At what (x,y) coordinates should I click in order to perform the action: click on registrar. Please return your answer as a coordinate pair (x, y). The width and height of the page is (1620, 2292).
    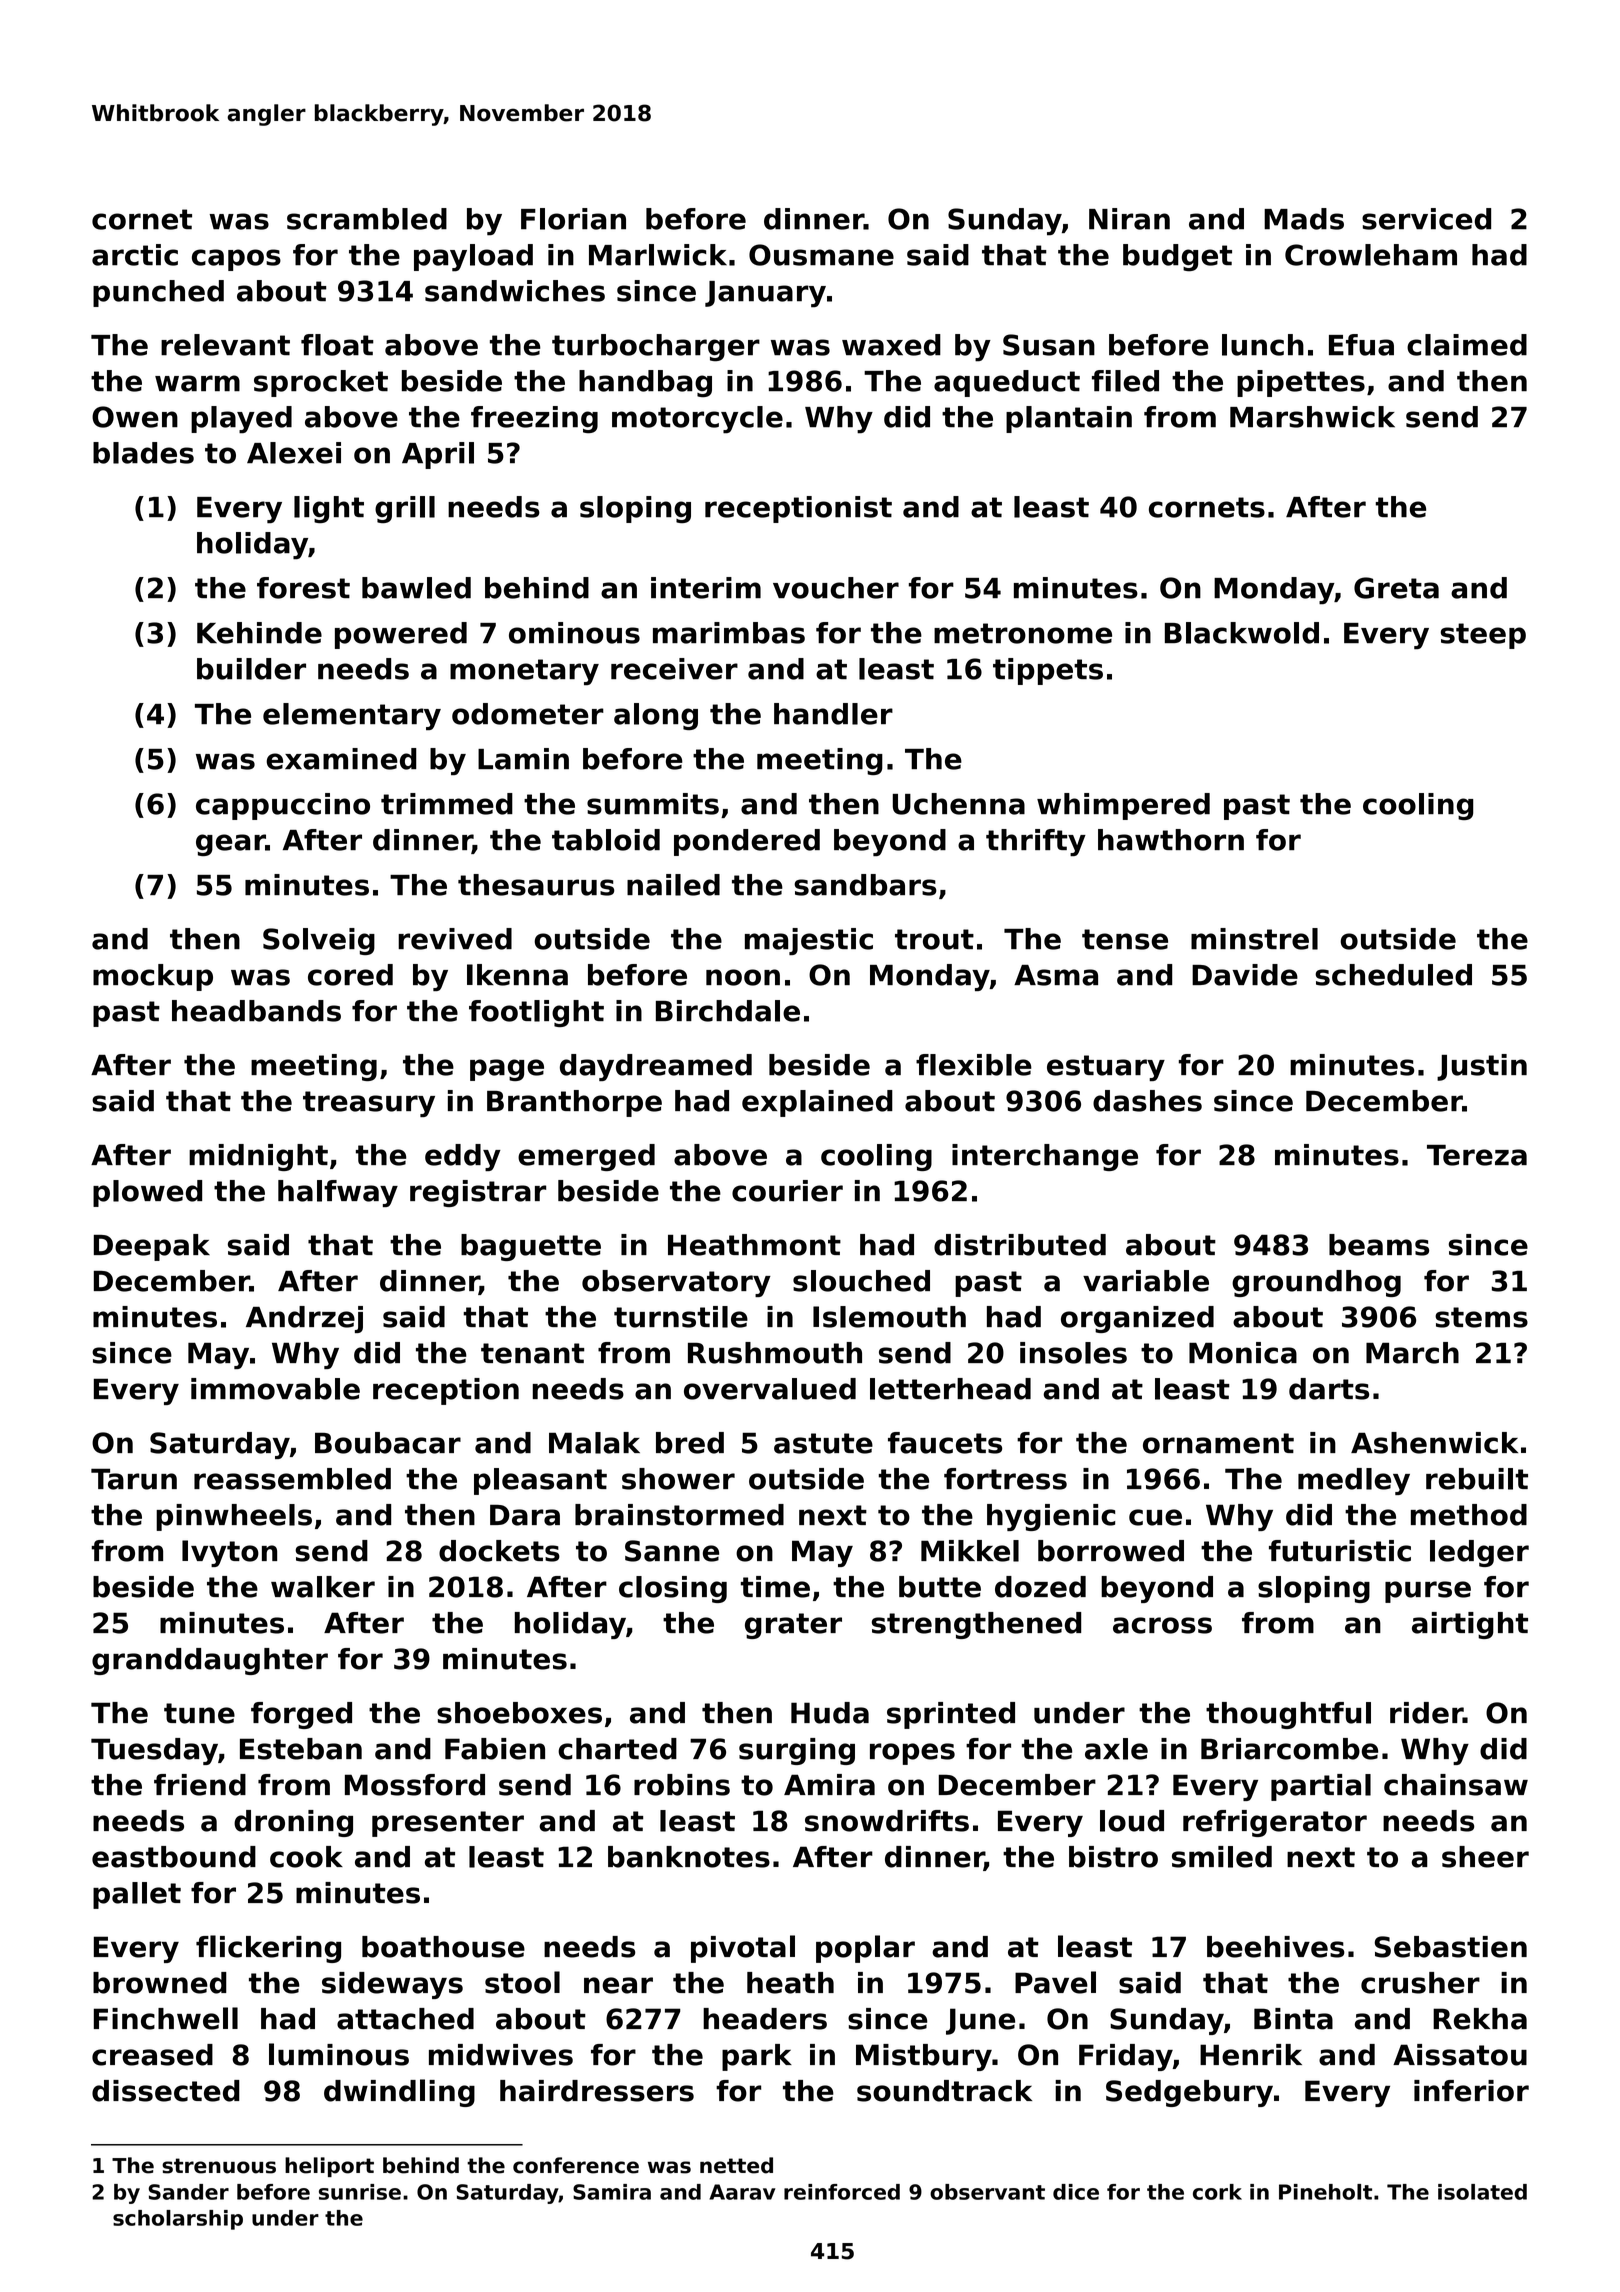
    Looking at the image, I should click on (478, 1193).
